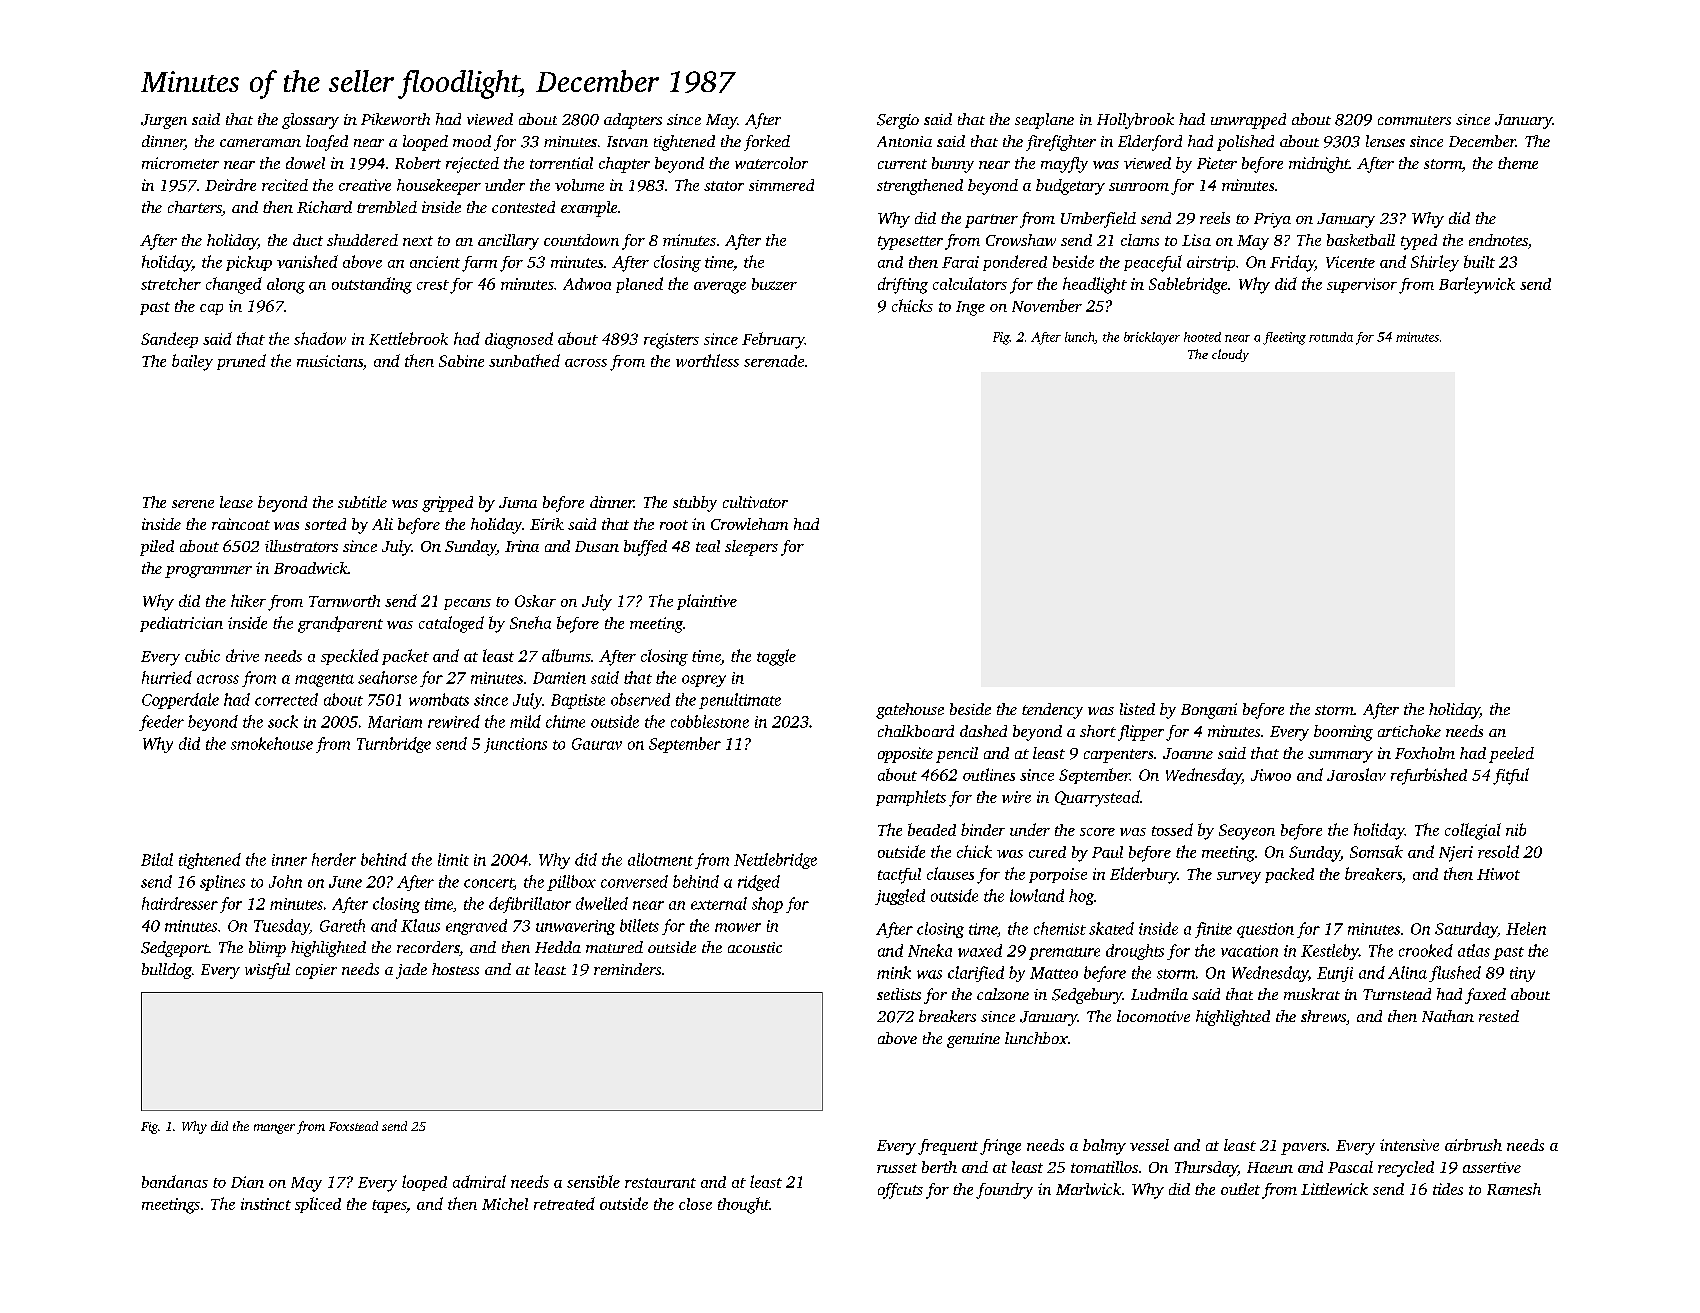  Describe the element at coordinates (1052, 711) in the screenshot. I see `tendency` at that location.
